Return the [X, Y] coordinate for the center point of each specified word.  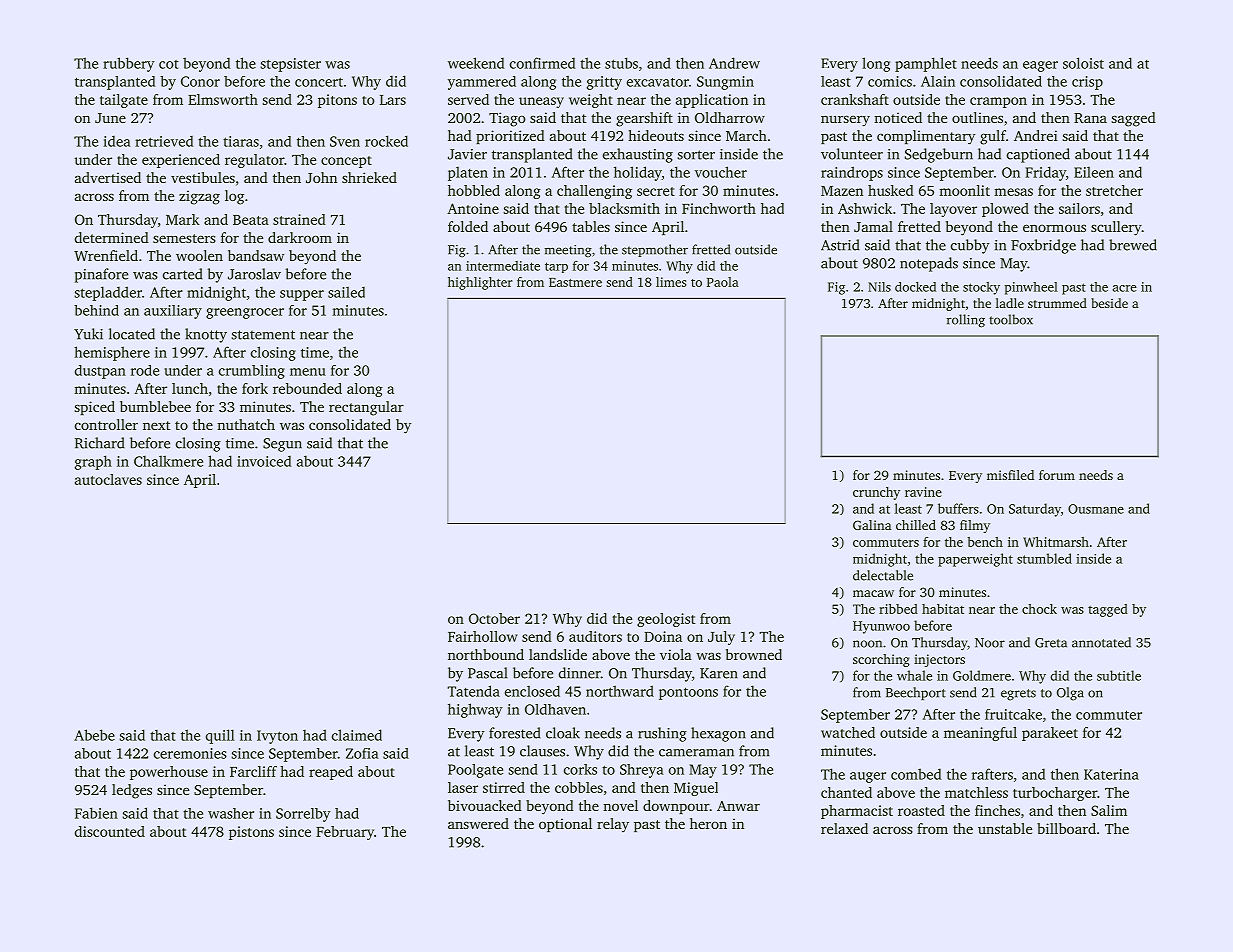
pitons [337, 101]
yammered [482, 83]
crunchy [876, 493]
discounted [110, 831]
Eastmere [575, 282]
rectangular [366, 408]
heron [708, 823]
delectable [883, 575]
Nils [879, 287]
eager [1040, 66]
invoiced [264, 461]
